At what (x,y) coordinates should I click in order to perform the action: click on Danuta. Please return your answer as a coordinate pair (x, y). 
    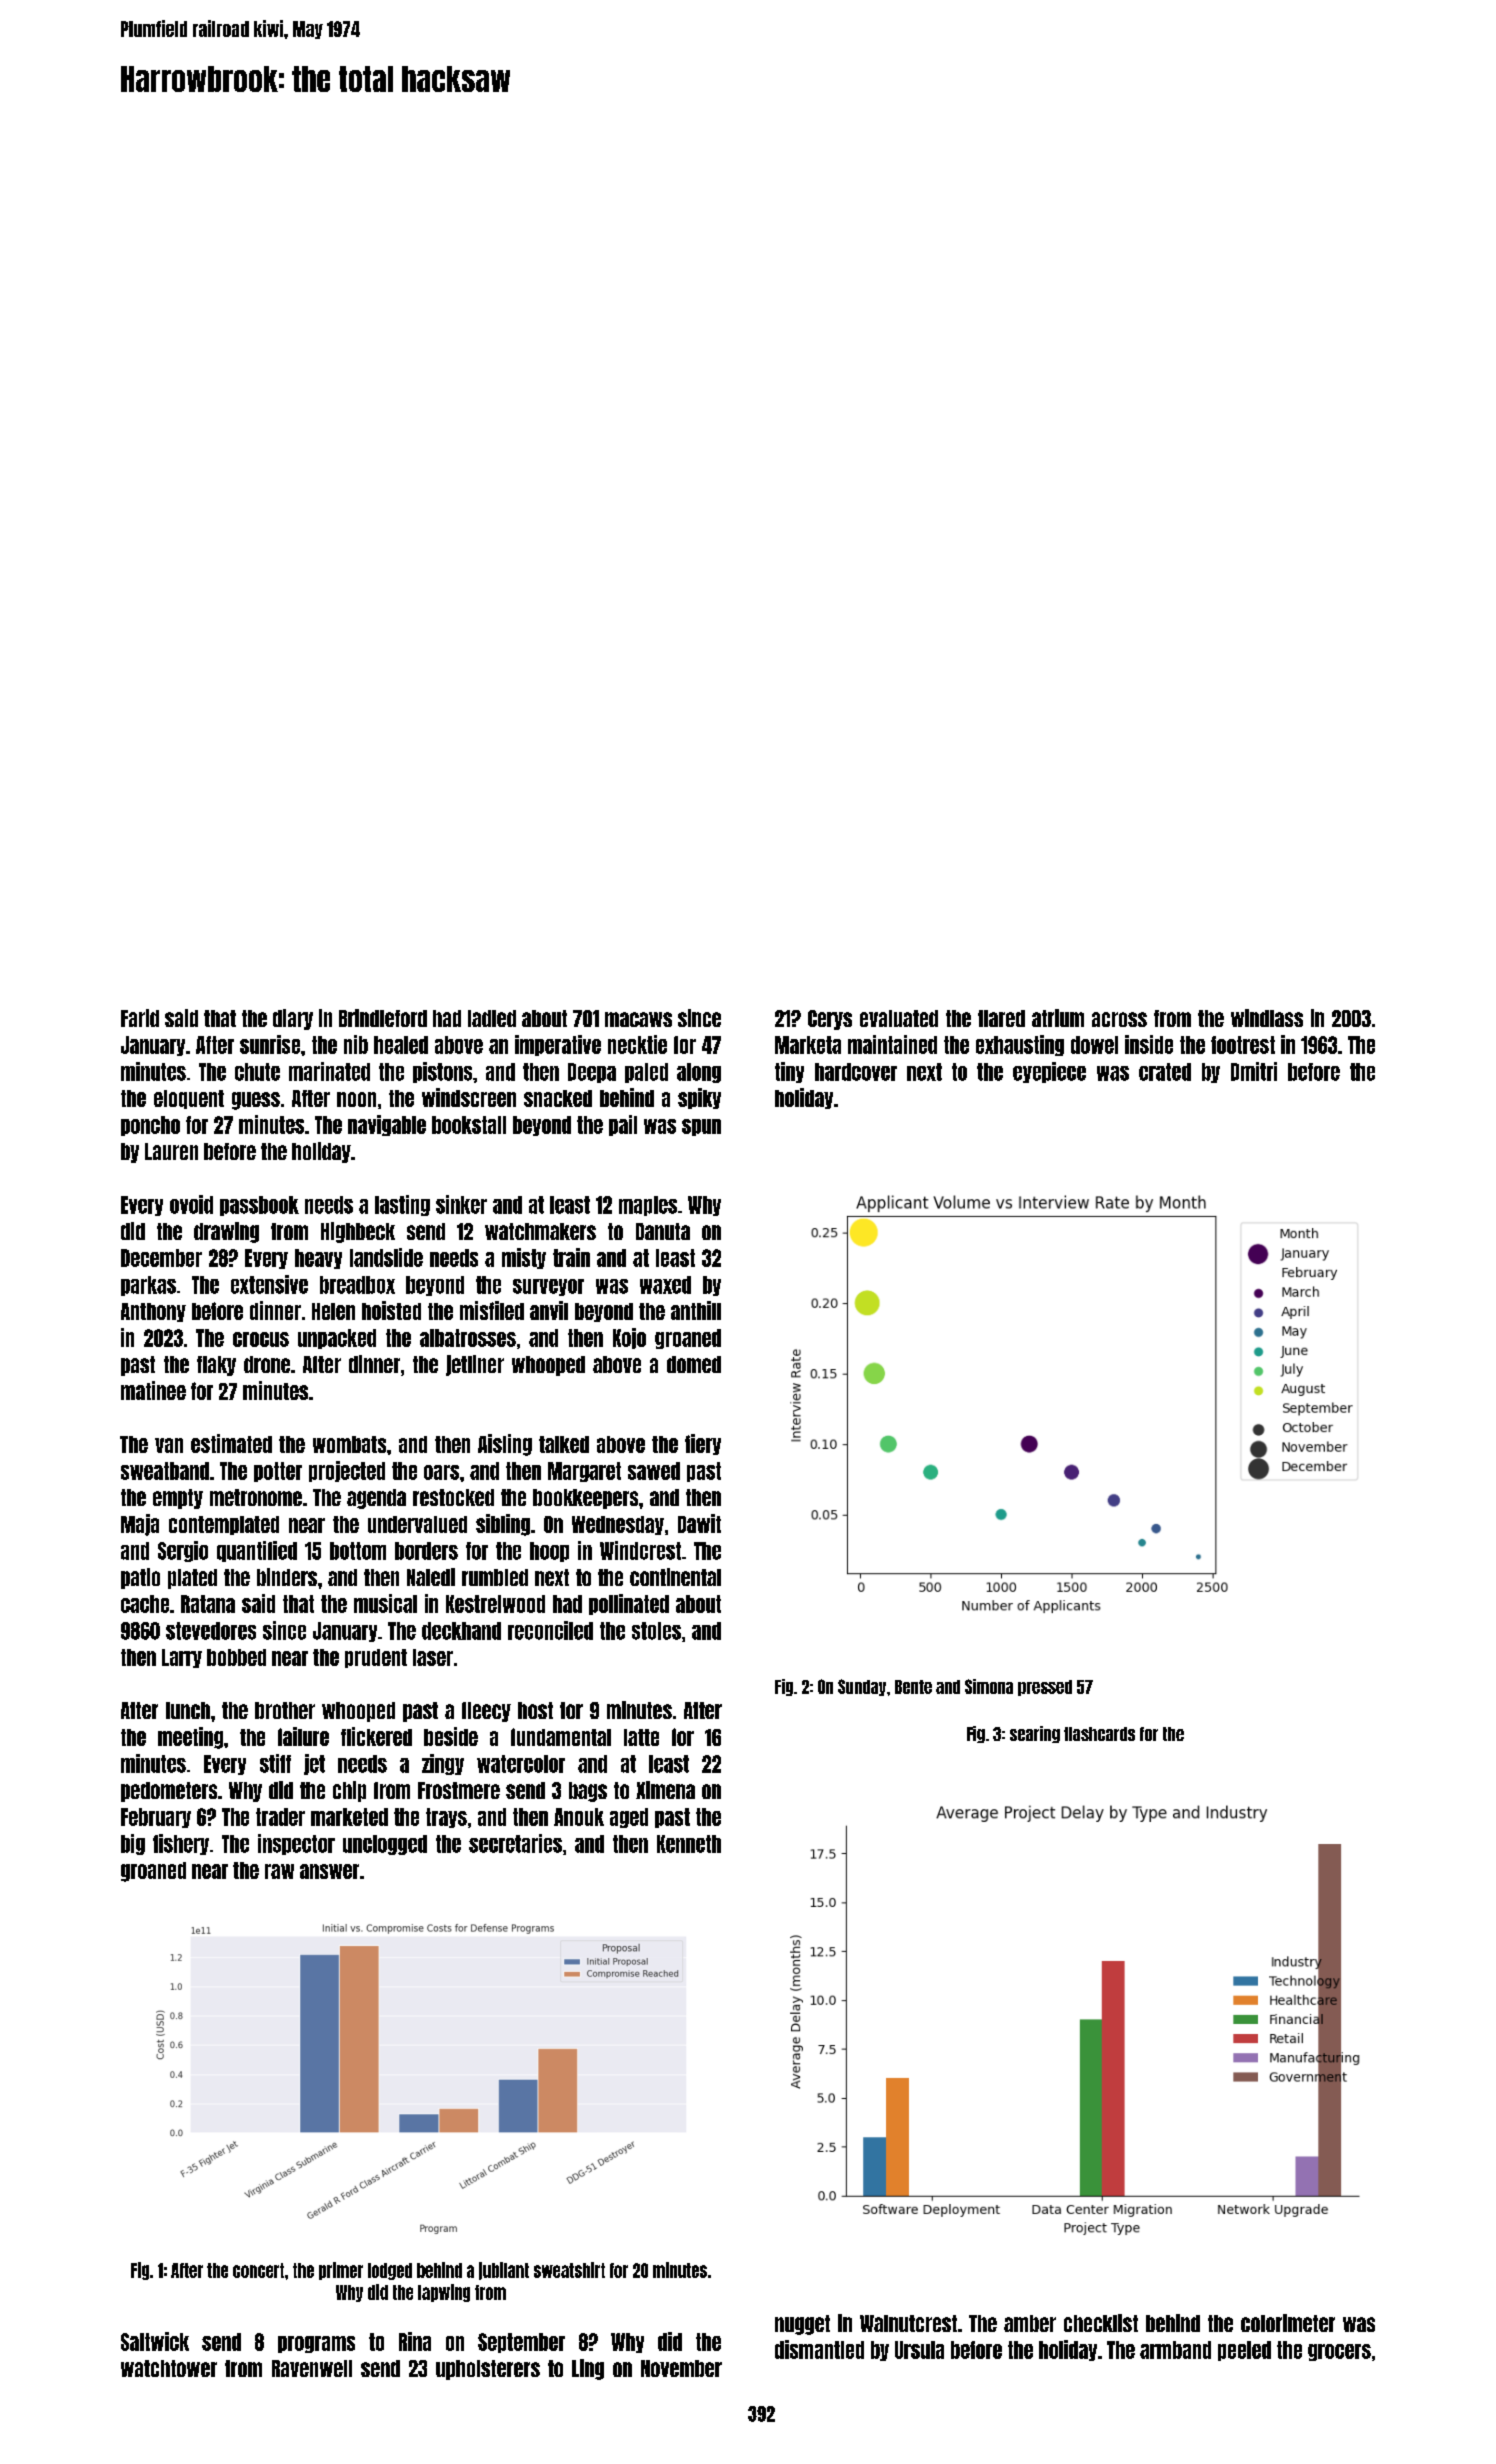
    Looking at the image, I should click on (663, 1231).
